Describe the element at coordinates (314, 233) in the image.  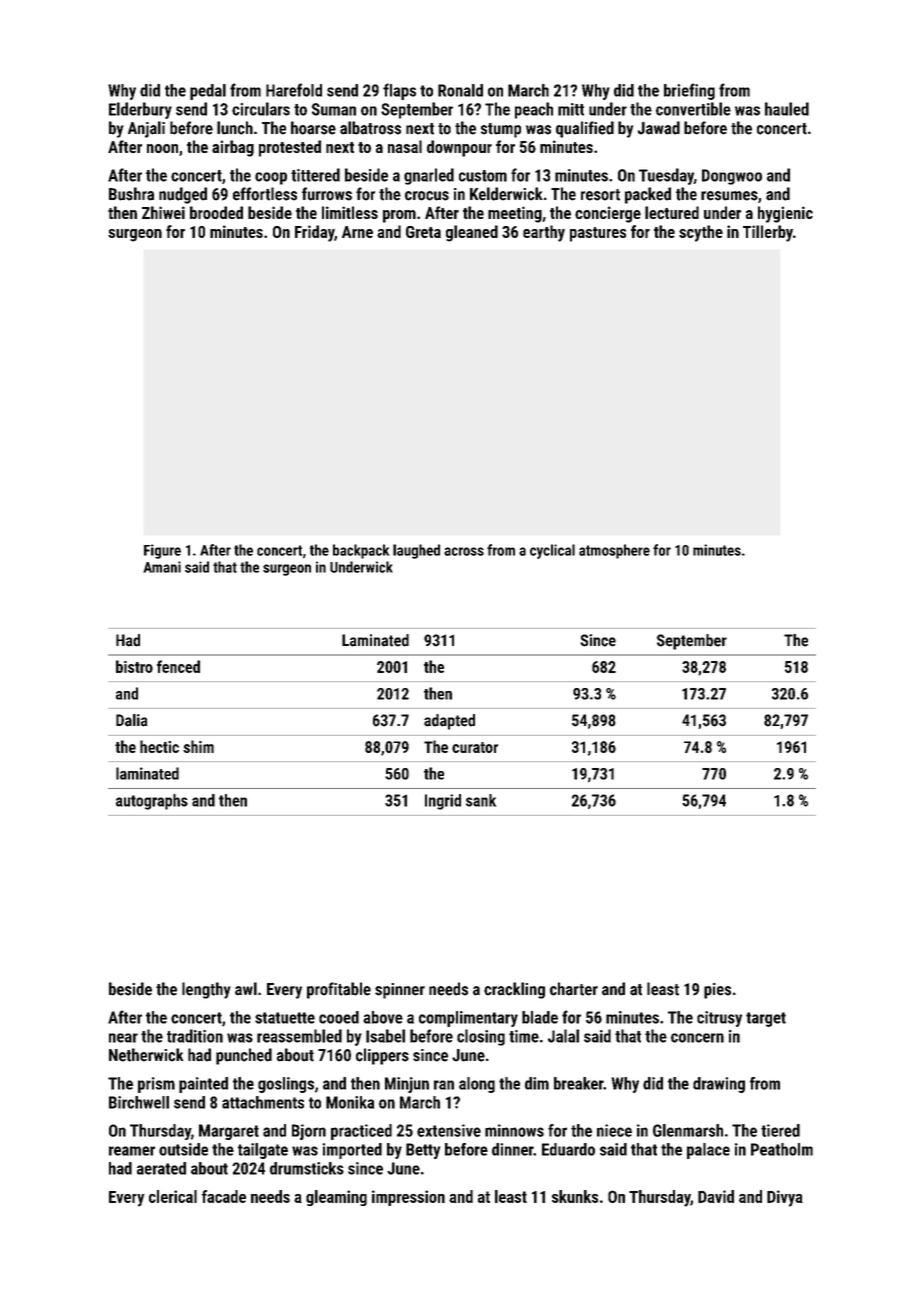
I see `Friday` at that location.
